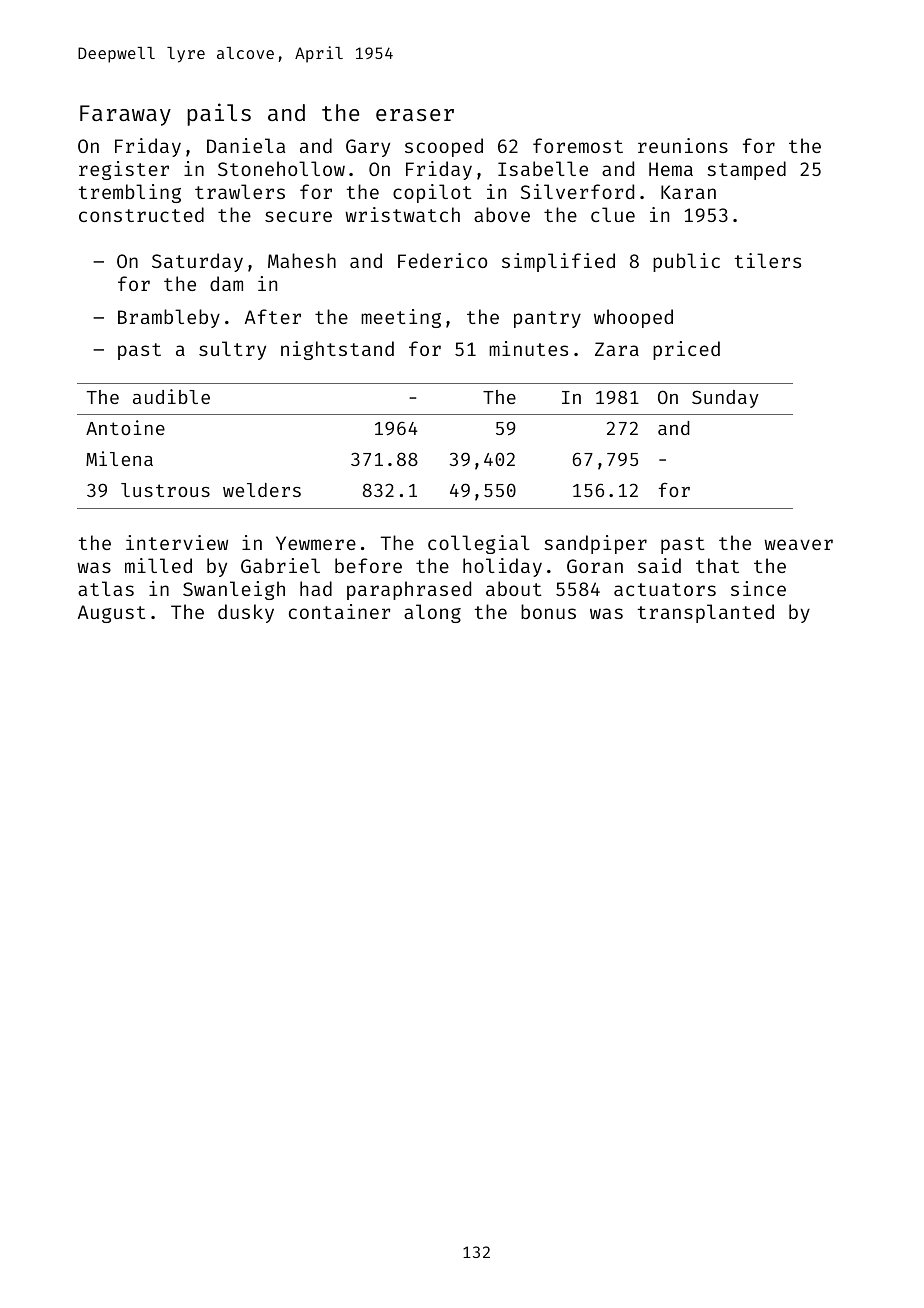 This screenshot has width=924, height=1308. I want to click on reunions, so click(683, 145).
